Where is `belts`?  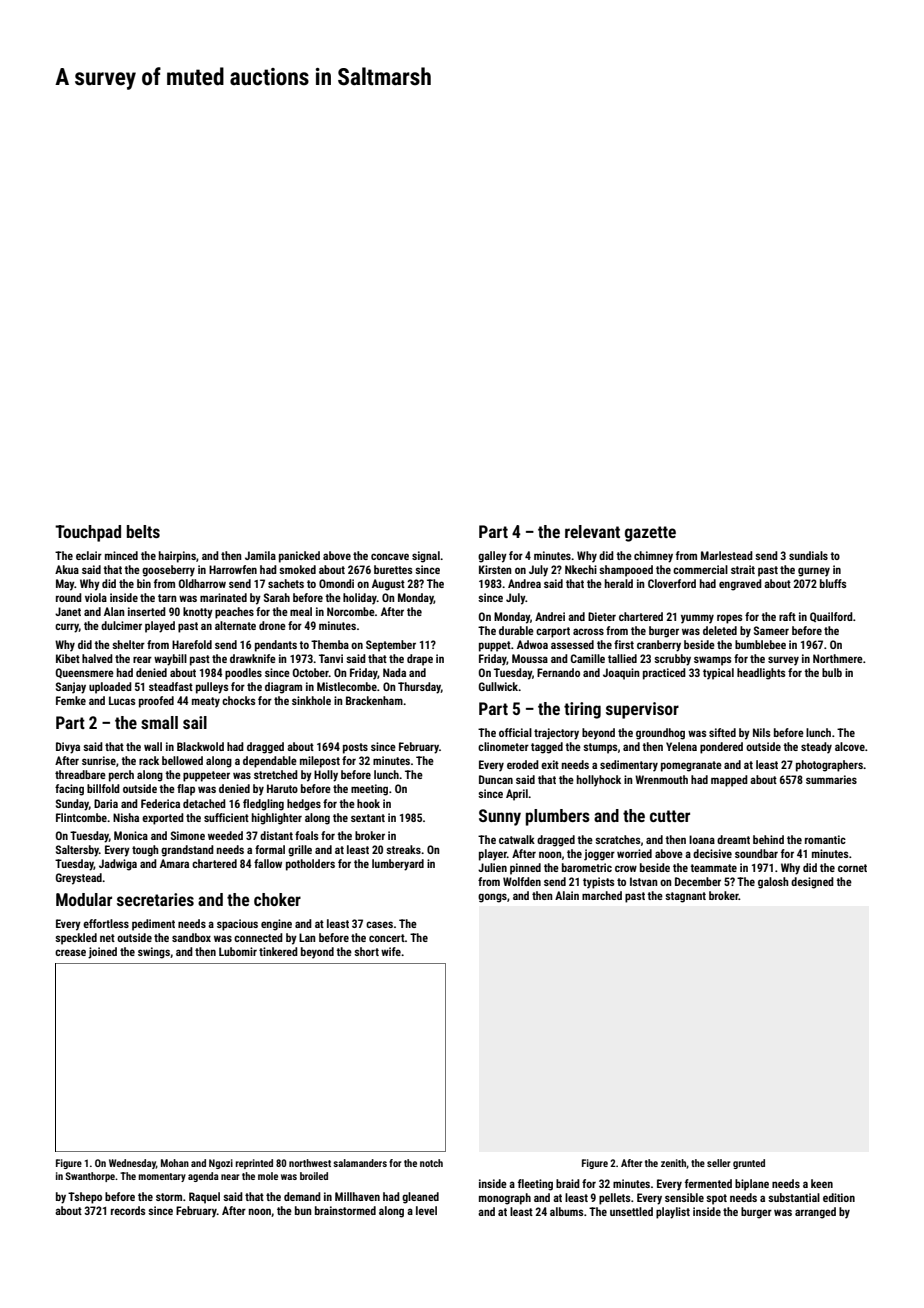 belts is located at coordinates (143, 531).
